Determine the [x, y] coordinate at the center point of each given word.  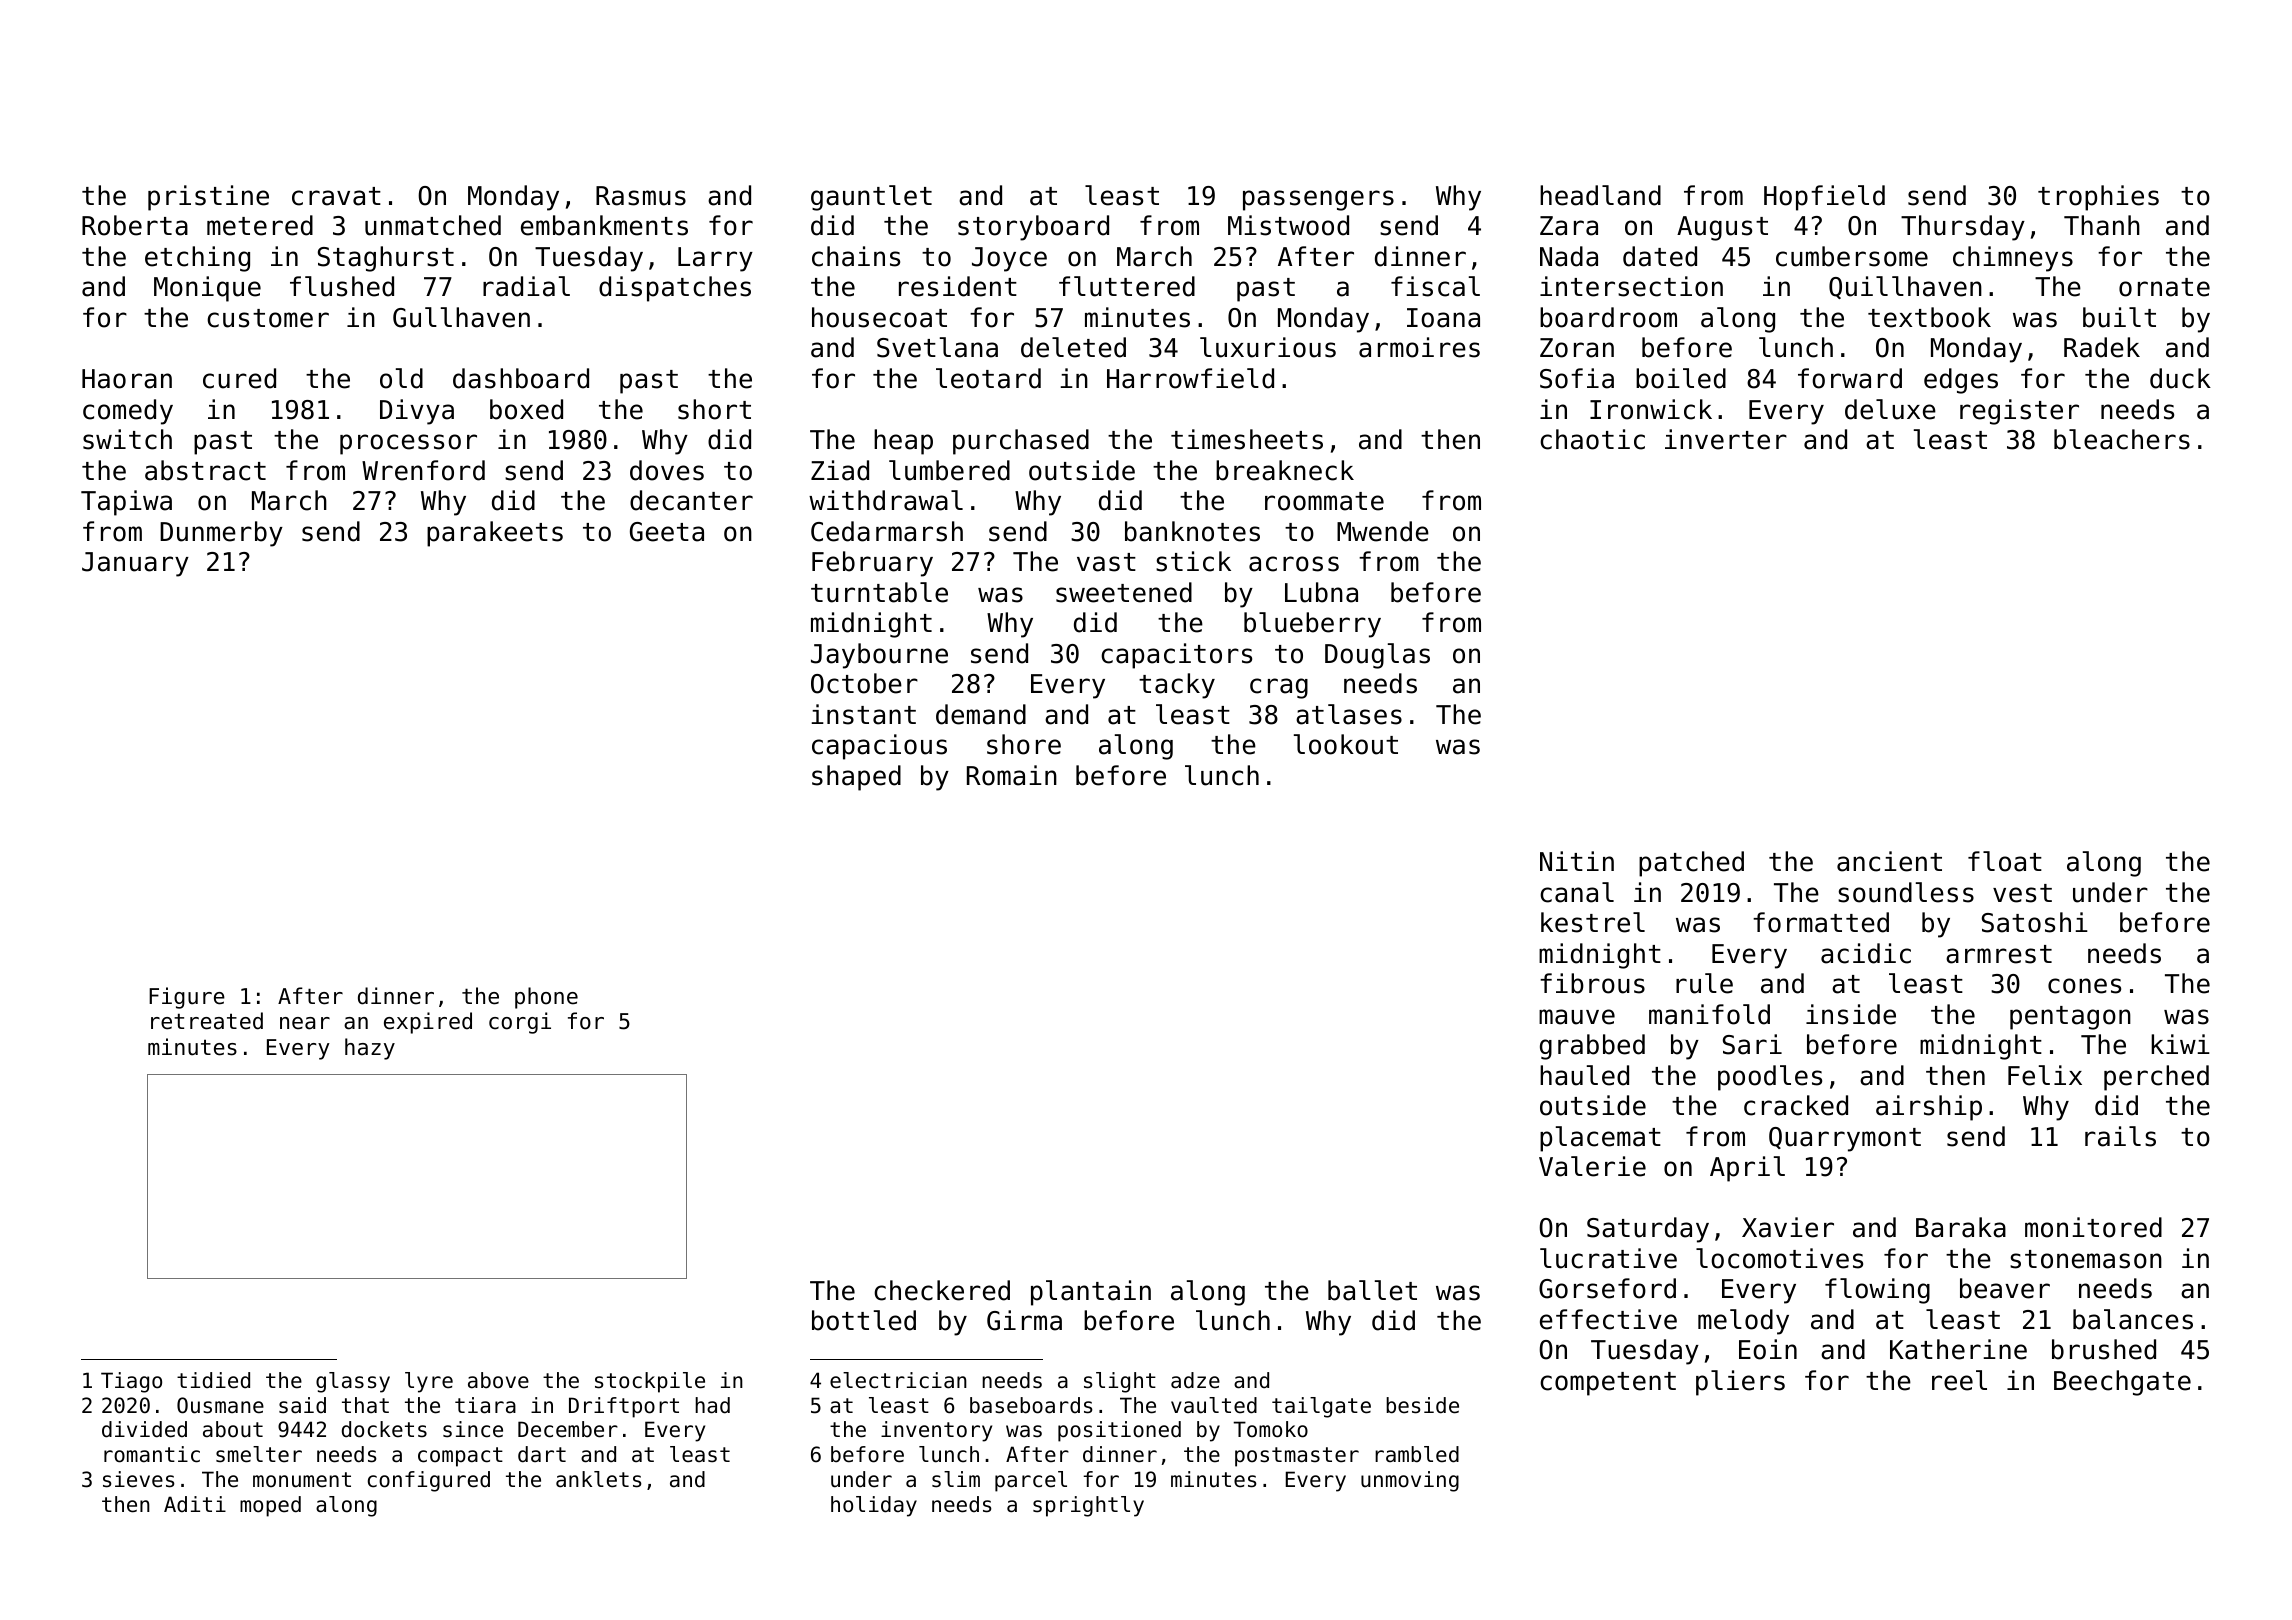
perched [2156, 1078]
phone [546, 998]
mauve [1577, 1017]
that [365, 1405]
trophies [2098, 198]
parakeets [495, 534]
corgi [520, 1023]
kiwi [2180, 1044]
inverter [1726, 439]
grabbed [1592, 1047]
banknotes [1192, 531]
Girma [1024, 1320]
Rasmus [641, 196]
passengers [1318, 200]
